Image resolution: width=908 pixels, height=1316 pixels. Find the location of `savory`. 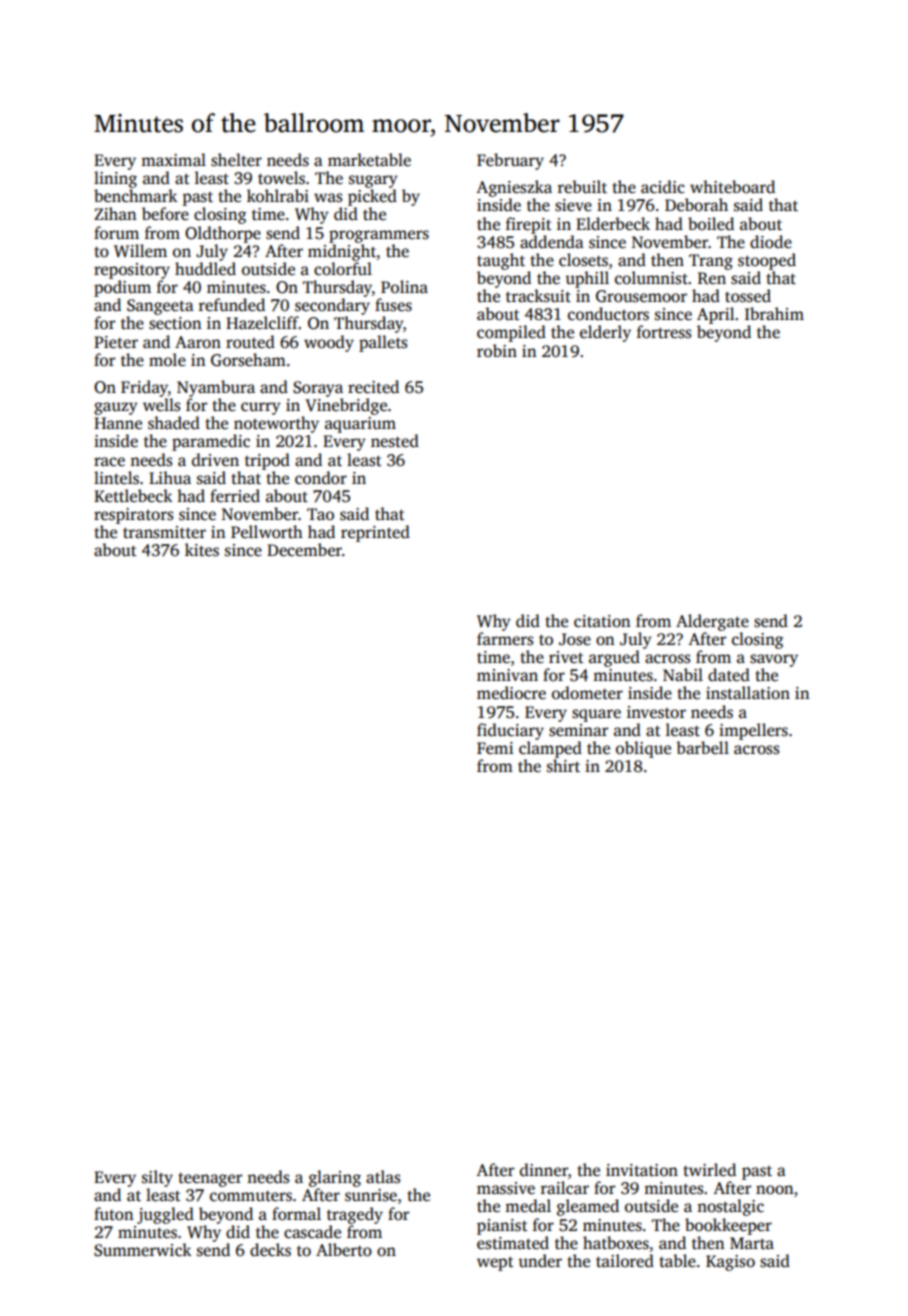

savory is located at coordinates (774, 660).
